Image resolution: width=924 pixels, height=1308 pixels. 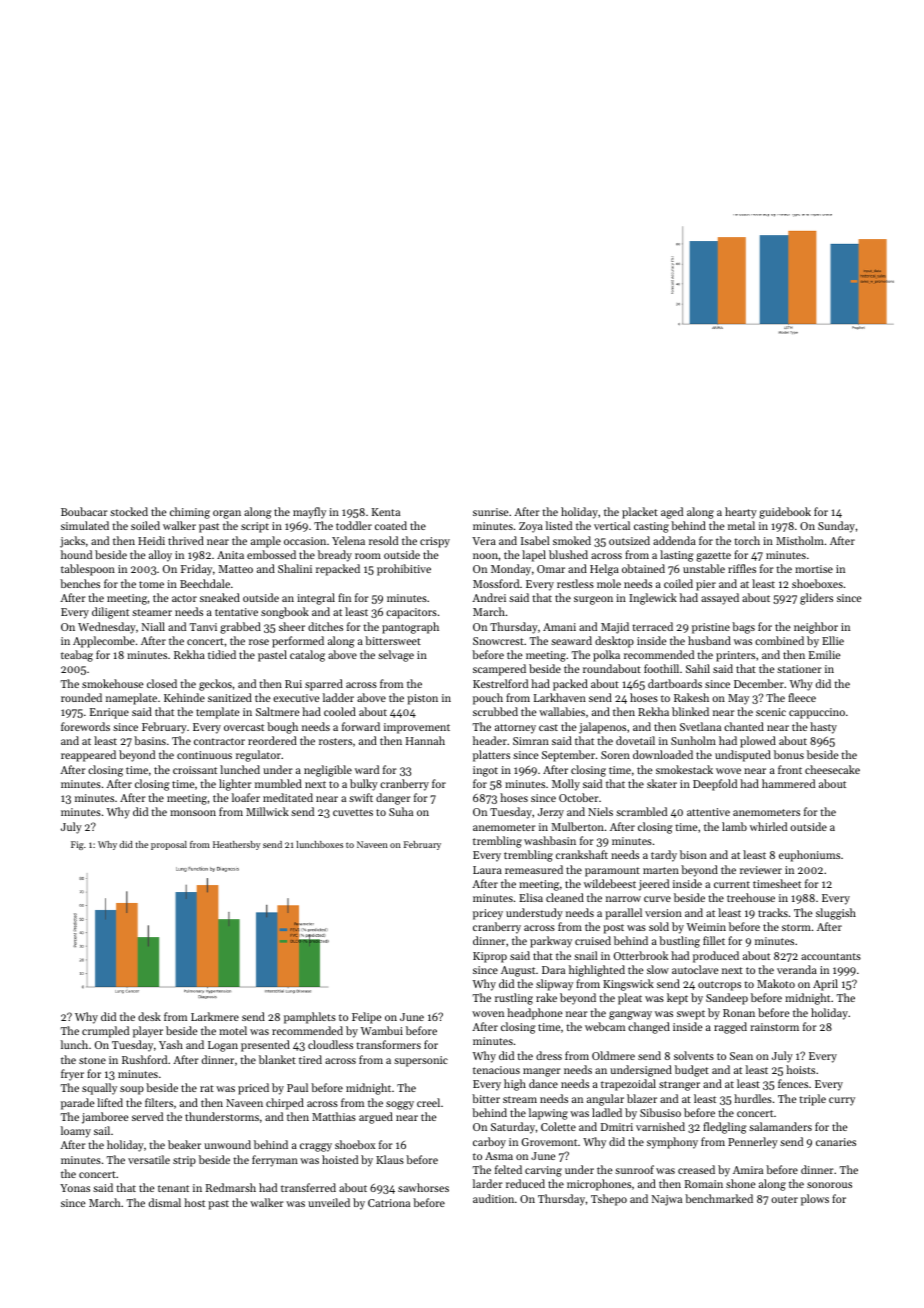 What do you see at coordinates (551, 813) in the screenshot?
I see `Jerzy` at bounding box center [551, 813].
